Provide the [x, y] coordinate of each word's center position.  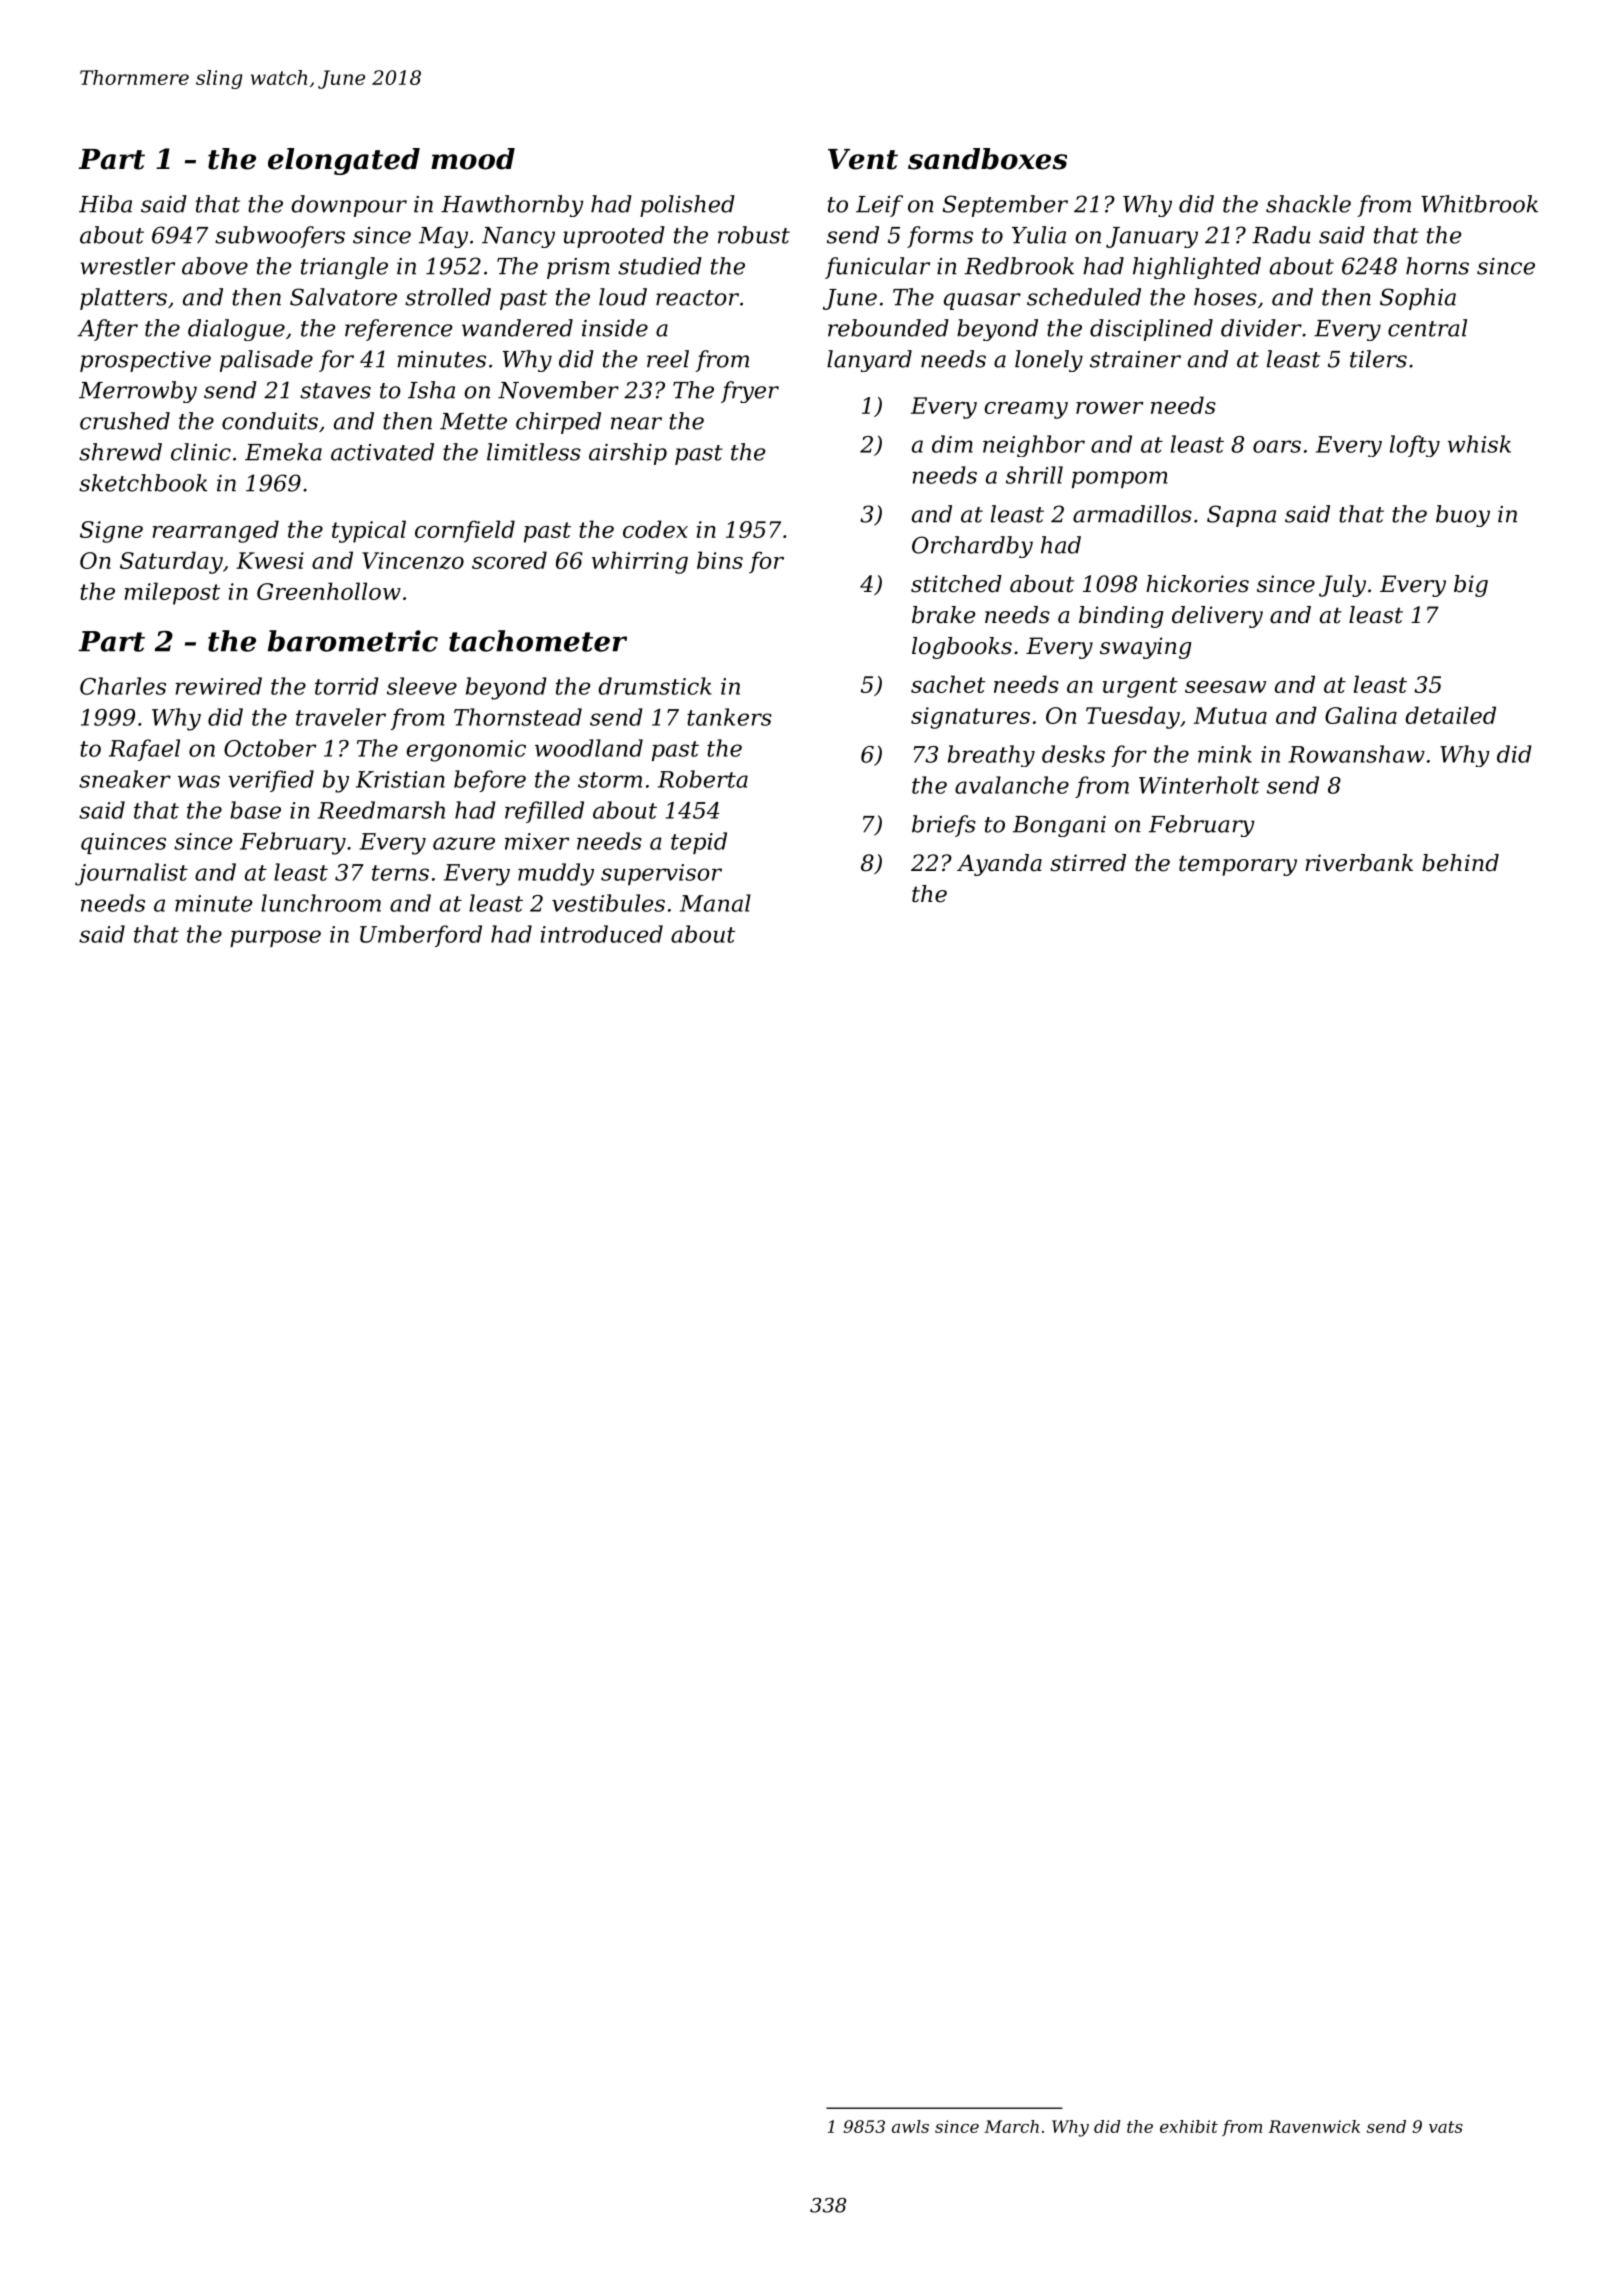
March [1011, 2126]
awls [910, 2126]
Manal [715, 903]
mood [473, 159]
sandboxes [987, 159]
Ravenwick [1314, 2126]
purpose [275, 938]
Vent [863, 159]
